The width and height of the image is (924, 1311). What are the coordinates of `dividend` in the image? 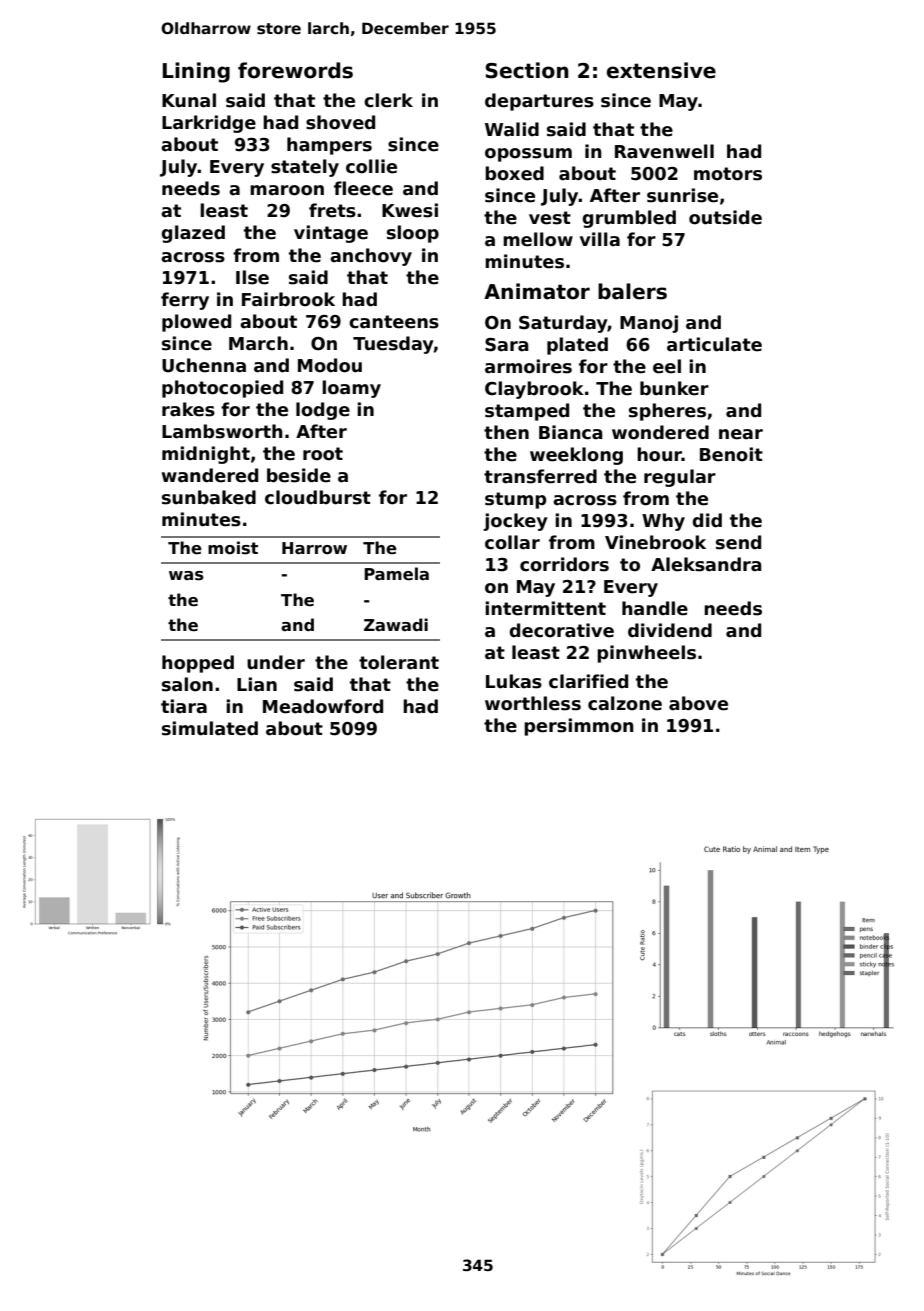 It's located at (670, 630).
